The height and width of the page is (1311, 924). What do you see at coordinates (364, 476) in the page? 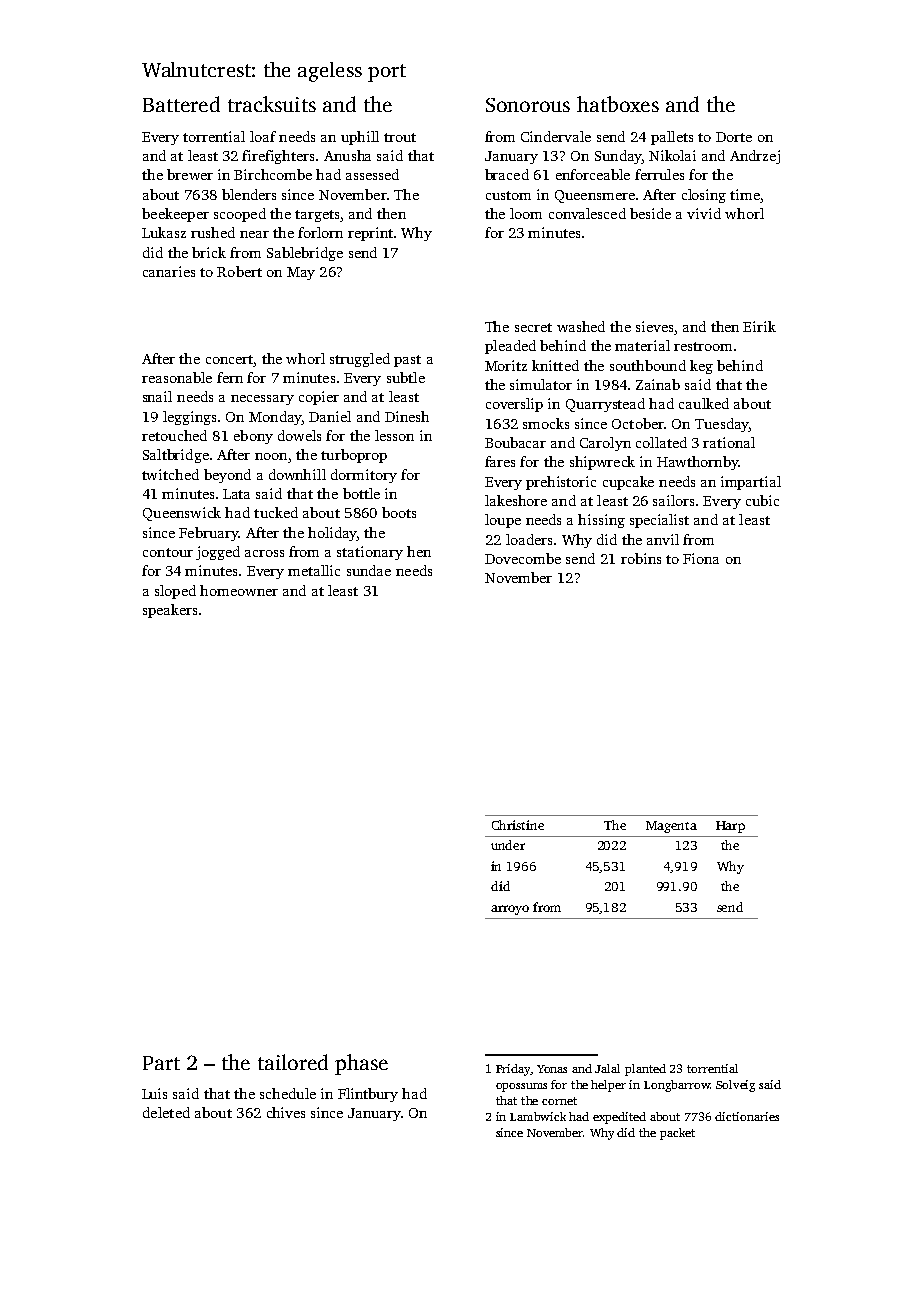
I see `dormitory` at bounding box center [364, 476].
